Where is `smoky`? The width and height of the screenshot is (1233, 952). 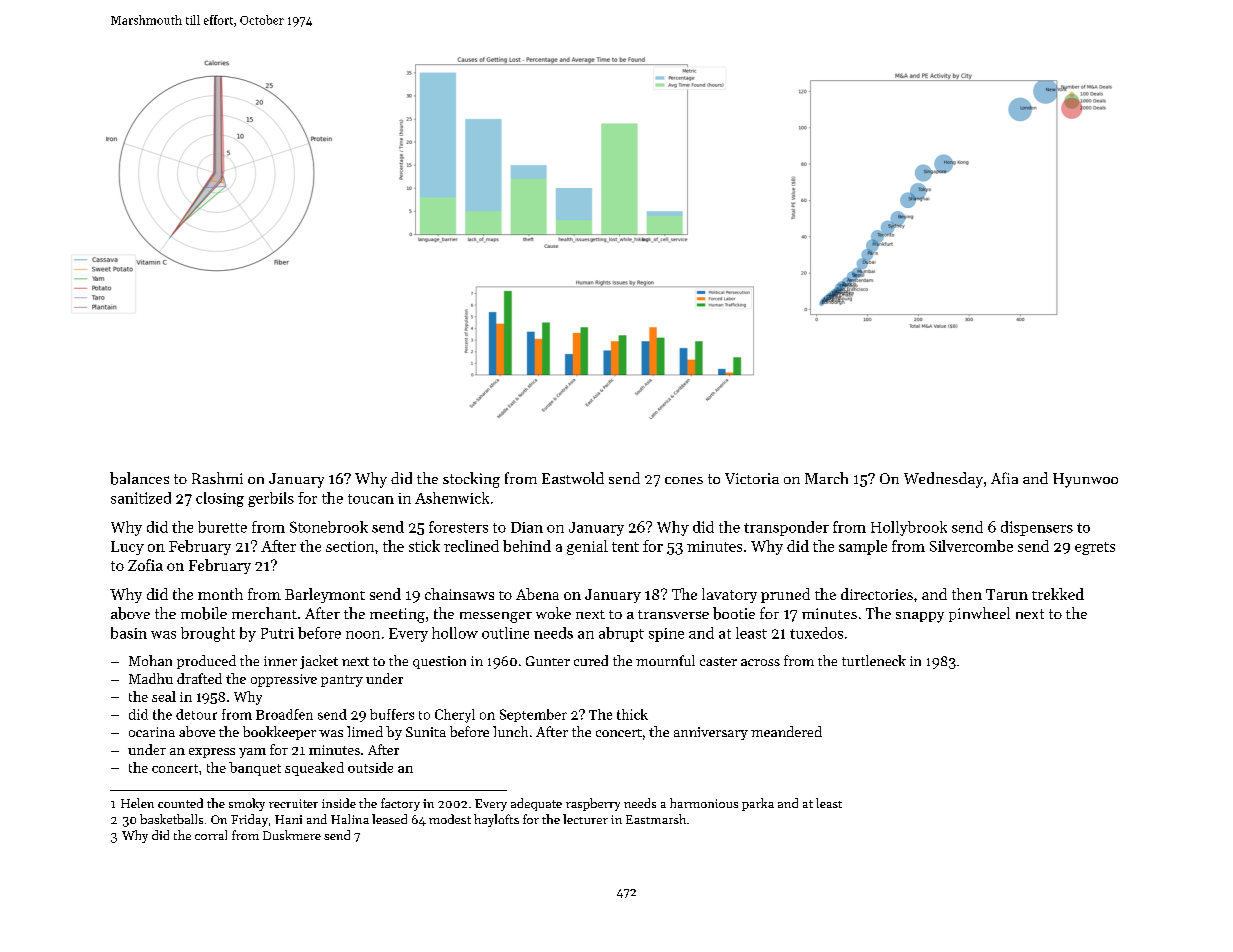 smoky is located at coordinates (247, 804).
